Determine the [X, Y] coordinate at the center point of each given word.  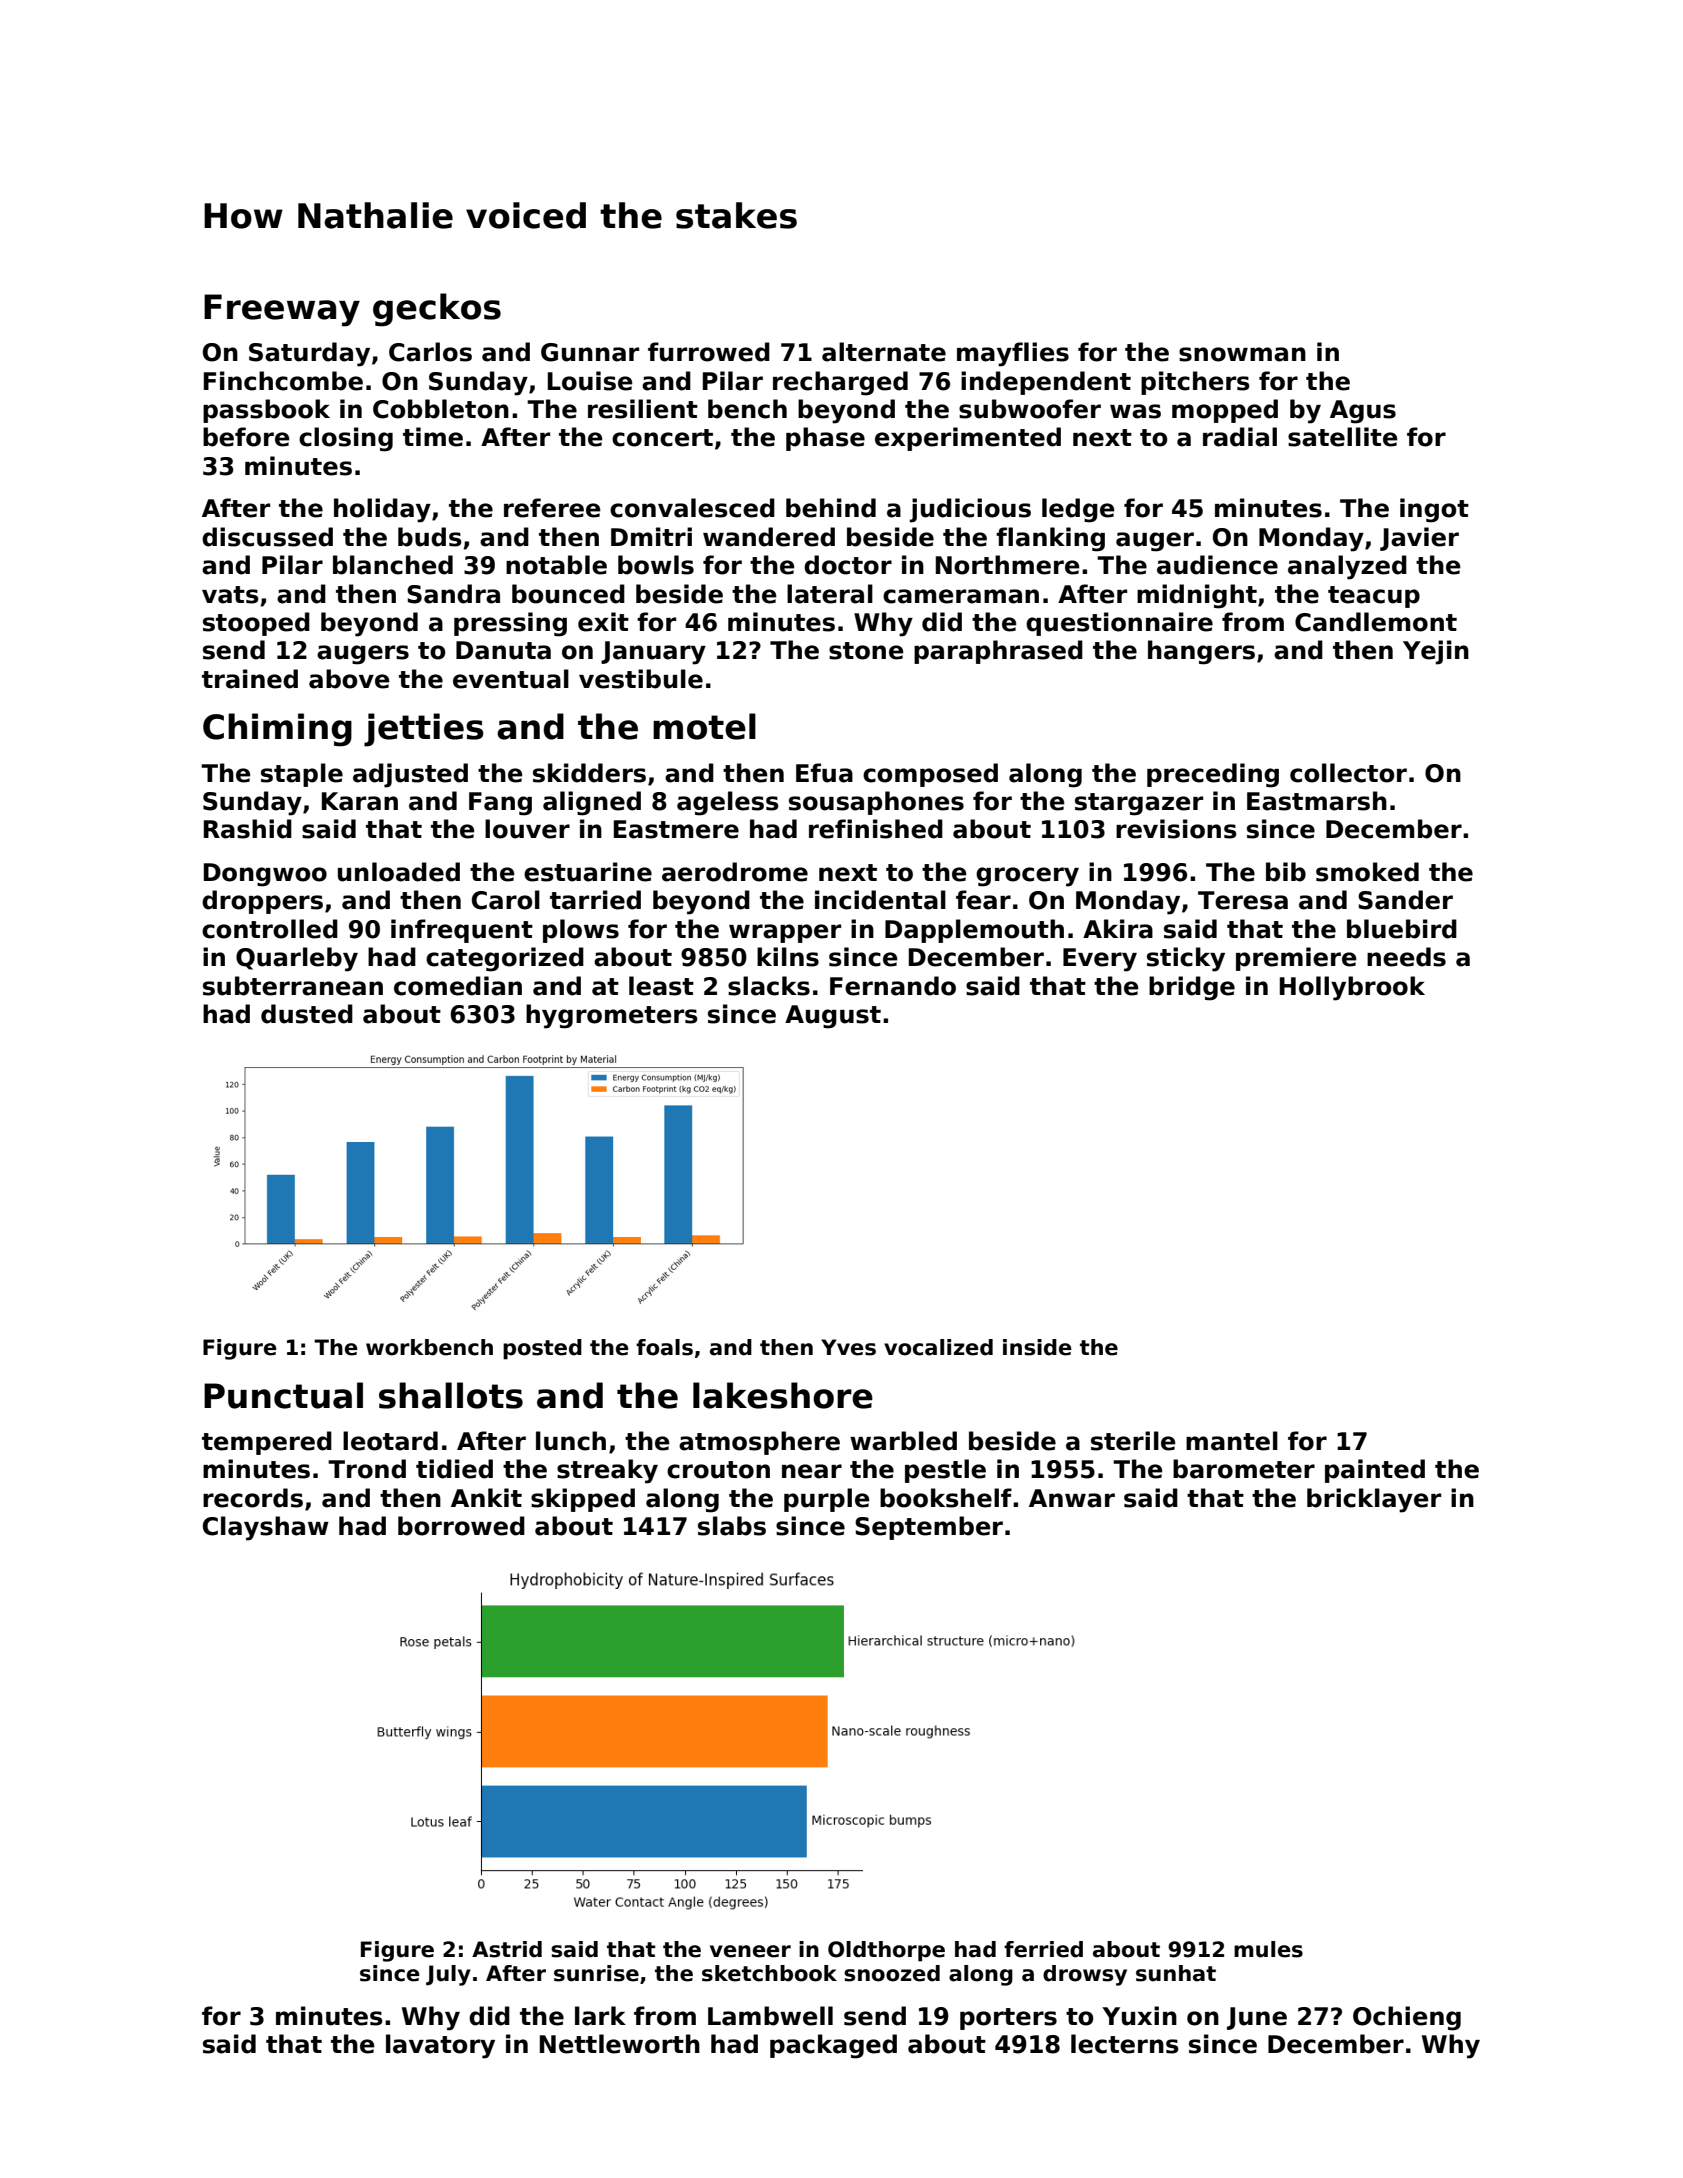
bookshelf [946, 1498]
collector [1348, 773]
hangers [1201, 652]
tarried [595, 900]
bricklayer [1374, 1500]
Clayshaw [266, 1528]
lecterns [1125, 2044]
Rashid [248, 829]
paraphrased [998, 652]
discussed [267, 537]
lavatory [440, 2046]
